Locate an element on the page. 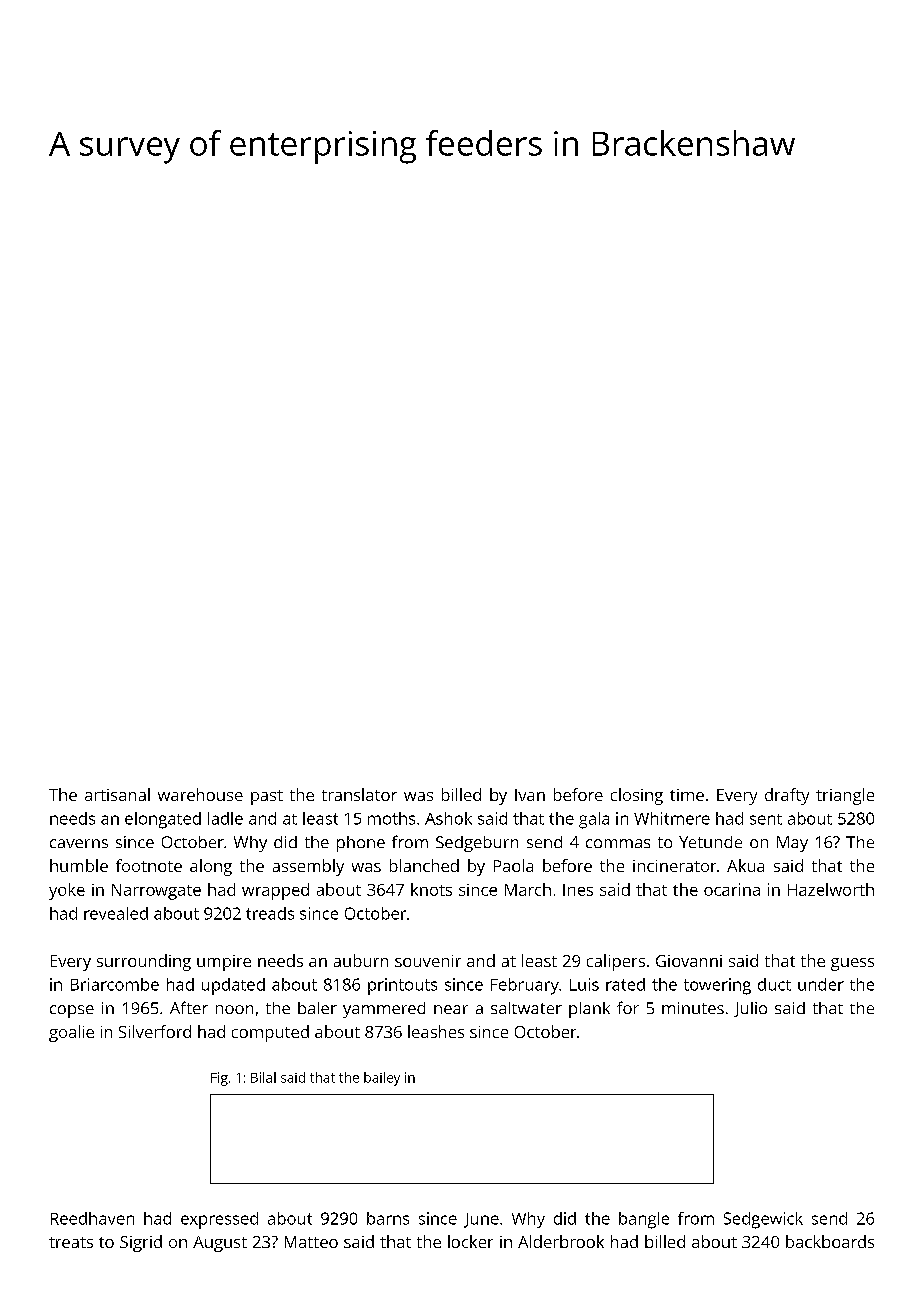 The height and width of the page is (1308, 924). June is located at coordinates (481, 1220).
